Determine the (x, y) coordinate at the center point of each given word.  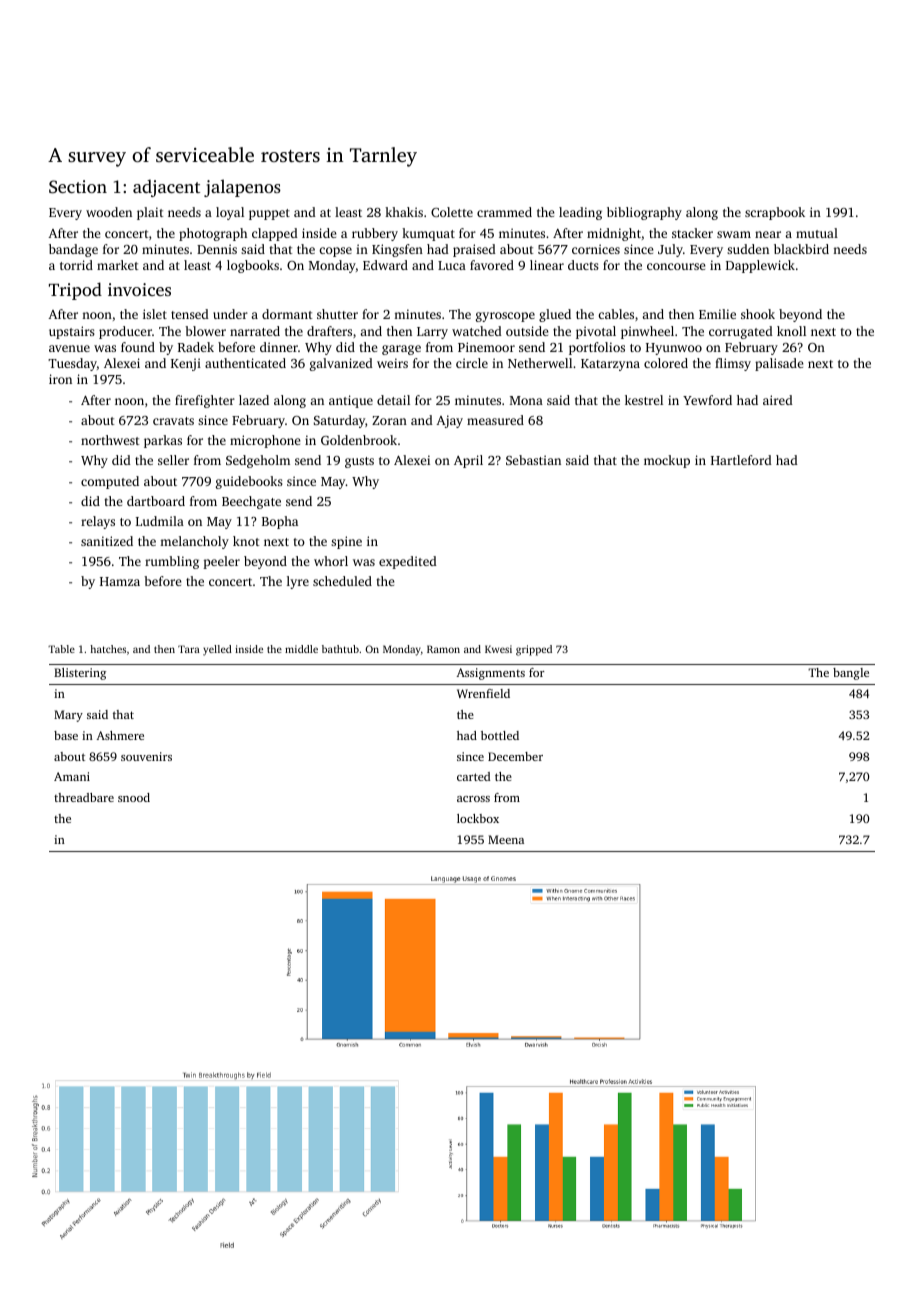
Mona (526, 400)
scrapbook (775, 213)
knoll (791, 331)
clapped (275, 234)
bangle (851, 674)
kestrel (644, 400)
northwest (110, 440)
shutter (337, 314)
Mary (68, 716)
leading (580, 213)
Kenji (186, 364)
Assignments (490, 674)
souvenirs (146, 756)
